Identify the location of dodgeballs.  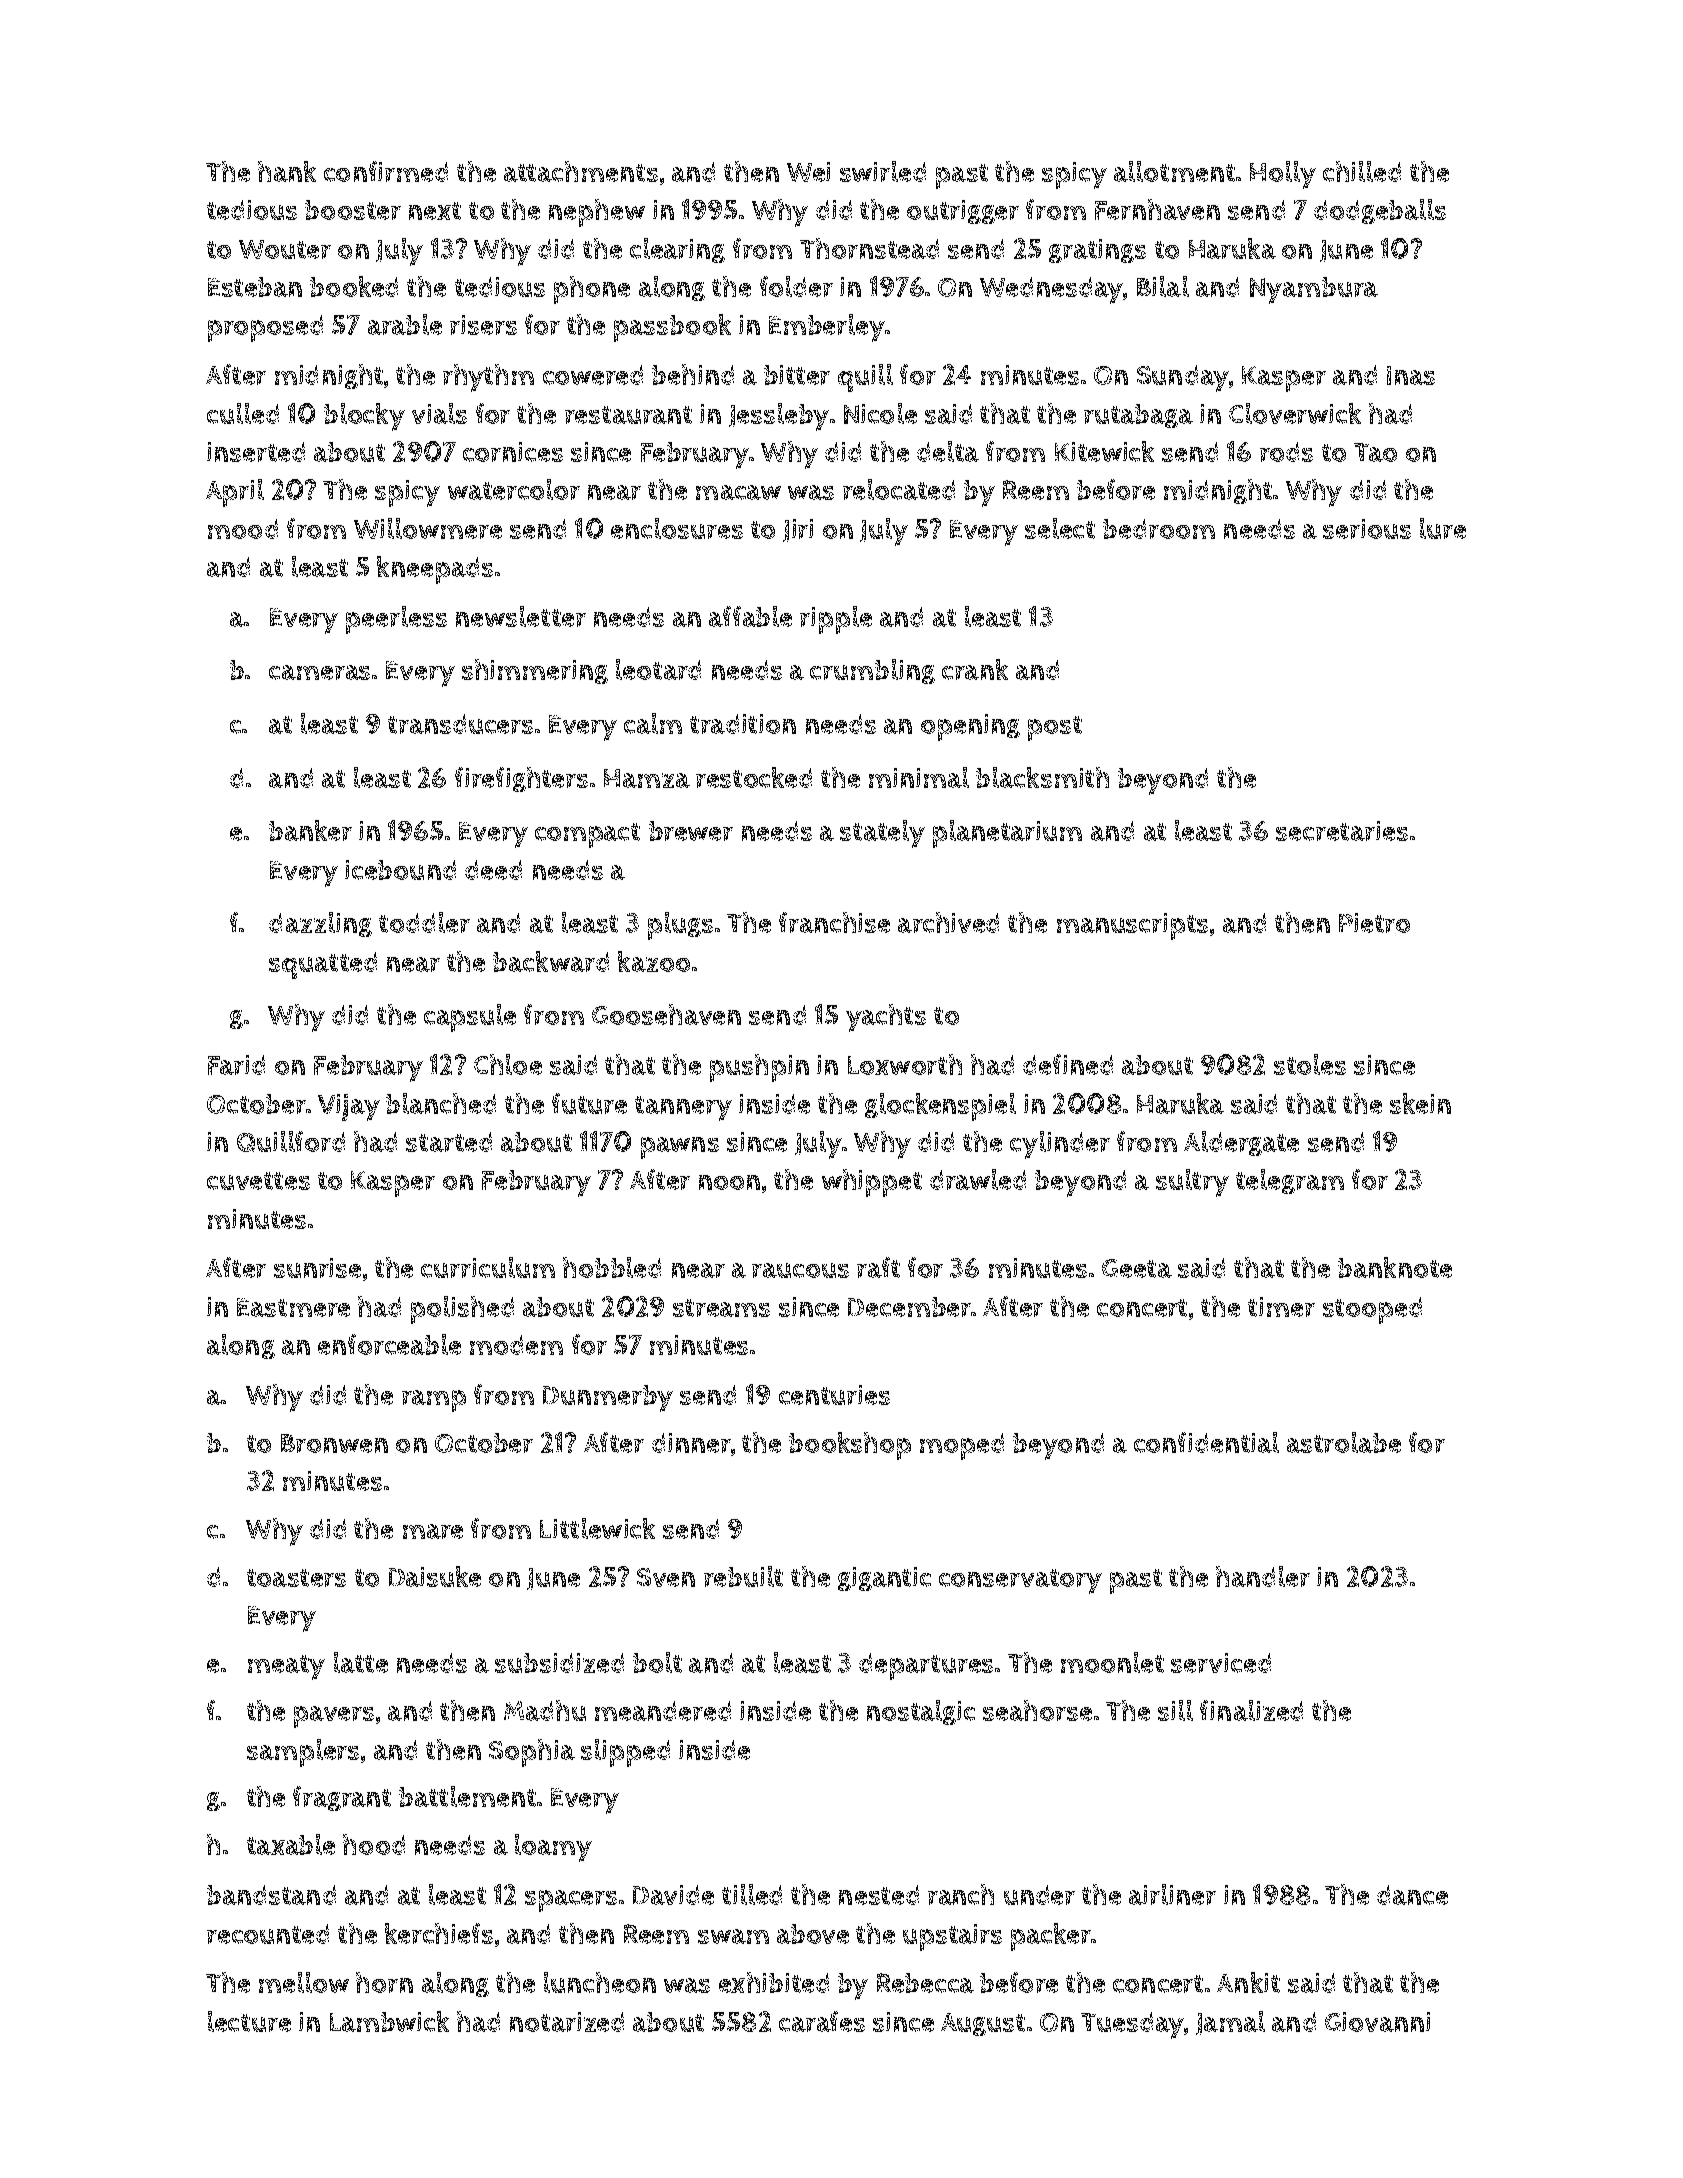
(1380, 211).
